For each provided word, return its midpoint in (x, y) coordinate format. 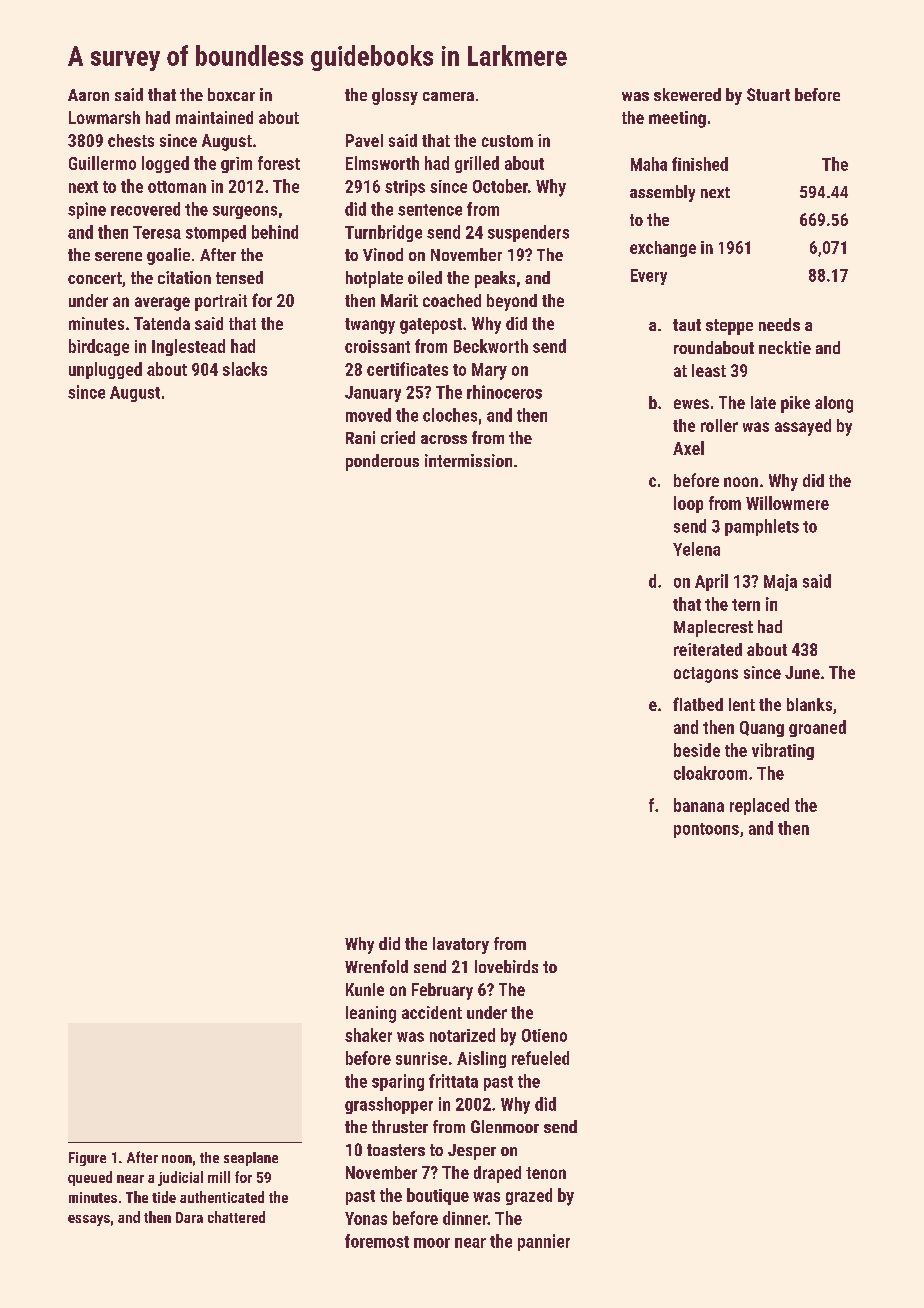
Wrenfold (376, 966)
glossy (395, 96)
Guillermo (102, 163)
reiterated (708, 649)
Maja (780, 582)
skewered (687, 94)
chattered (236, 1217)
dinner (465, 1218)
